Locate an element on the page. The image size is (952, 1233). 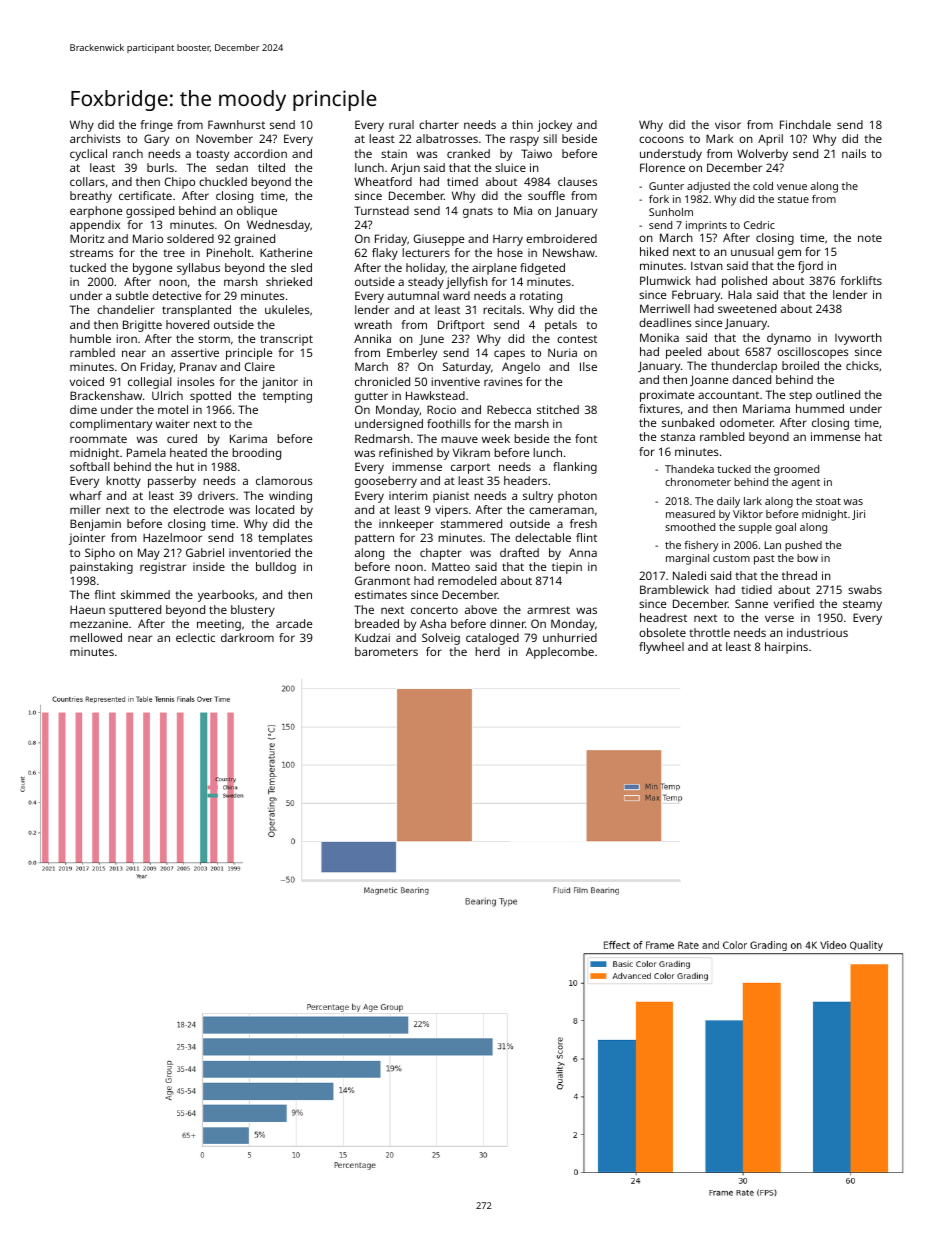
sweetened is located at coordinates (747, 308).
